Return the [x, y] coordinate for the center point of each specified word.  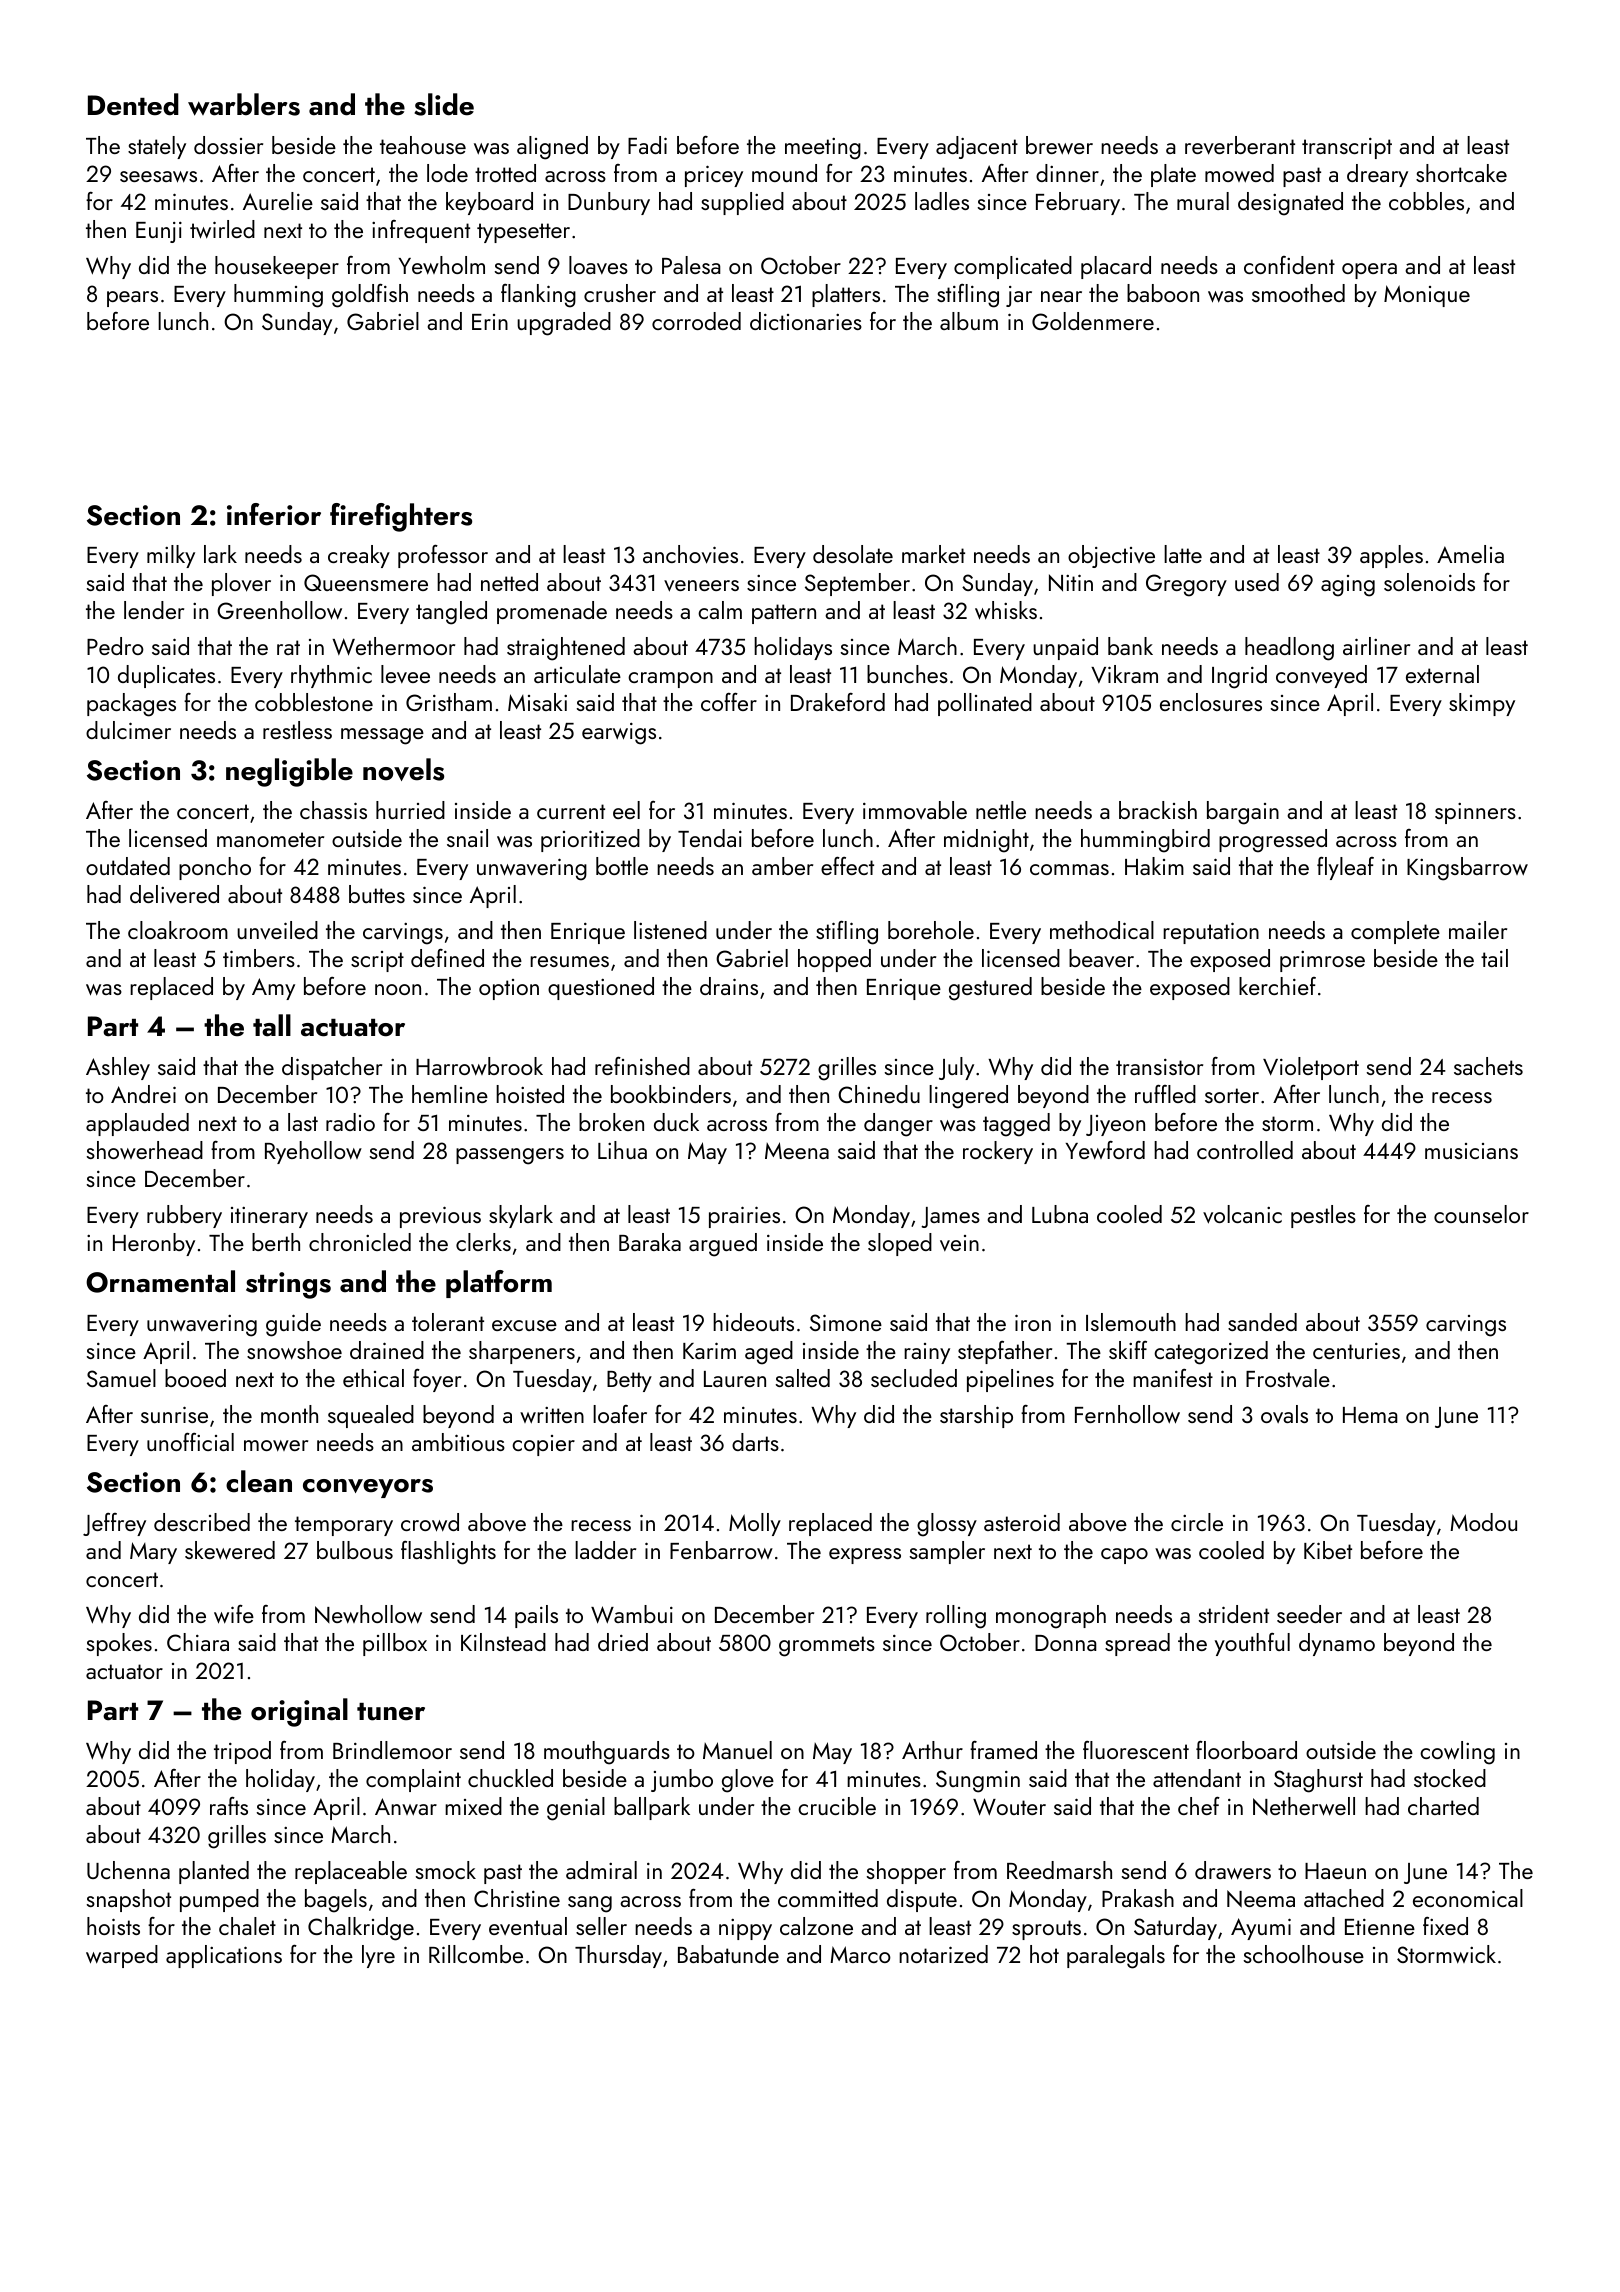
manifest [1173, 1378]
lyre [378, 1956]
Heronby [154, 1244]
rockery [998, 1152]
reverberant [1240, 145]
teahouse [423, 145]
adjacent [977, 147]
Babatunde [728, 1954]
